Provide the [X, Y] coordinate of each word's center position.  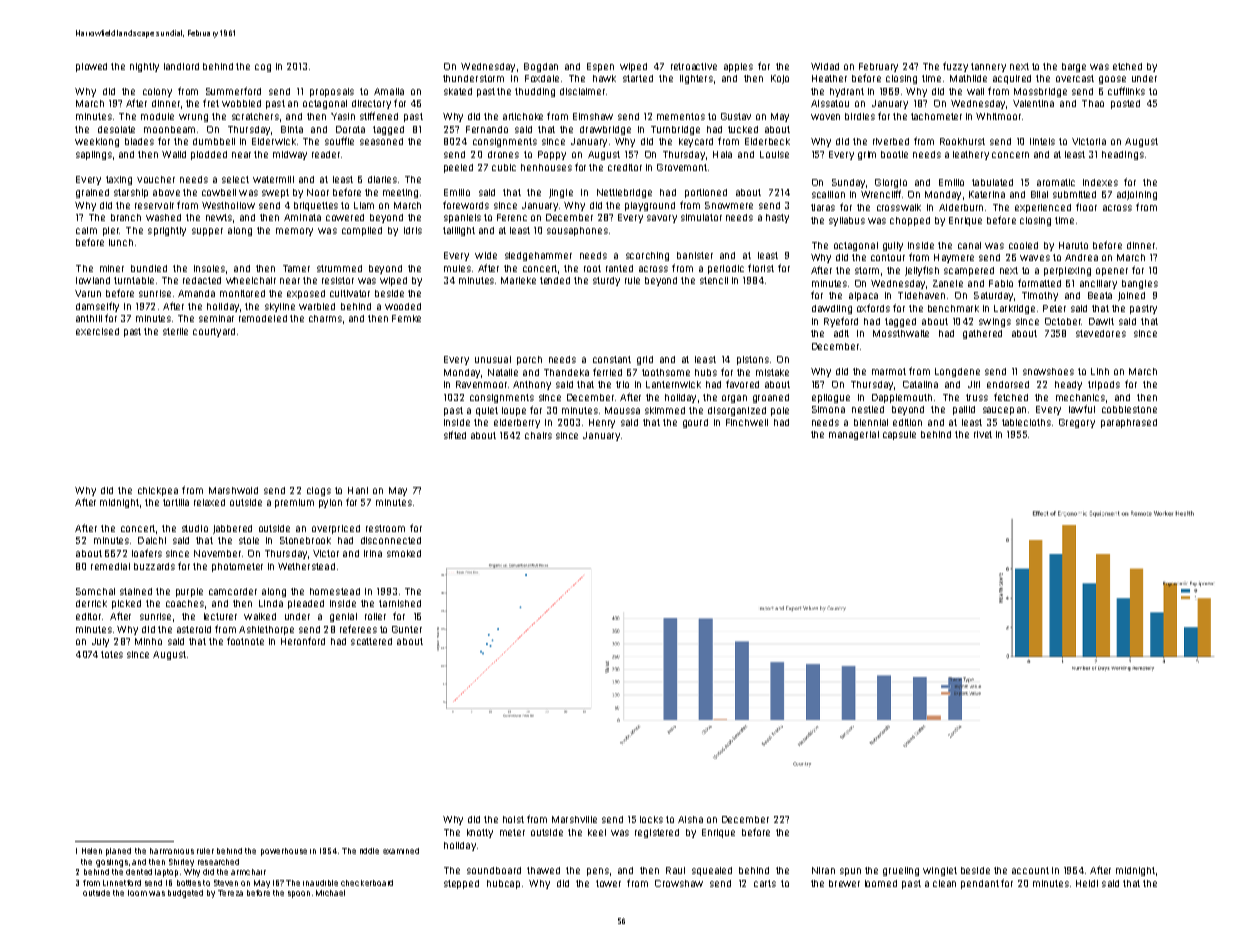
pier [111, 231]
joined [1131, 296]
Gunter [407, 629]
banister [695, 255]
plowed [91, 67]
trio [622, 384]
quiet [487, 411]
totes [112, 654]
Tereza [230, 893]
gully [893, 246]
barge [1074, 67]
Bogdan [541, 67]
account [1030, 870]
